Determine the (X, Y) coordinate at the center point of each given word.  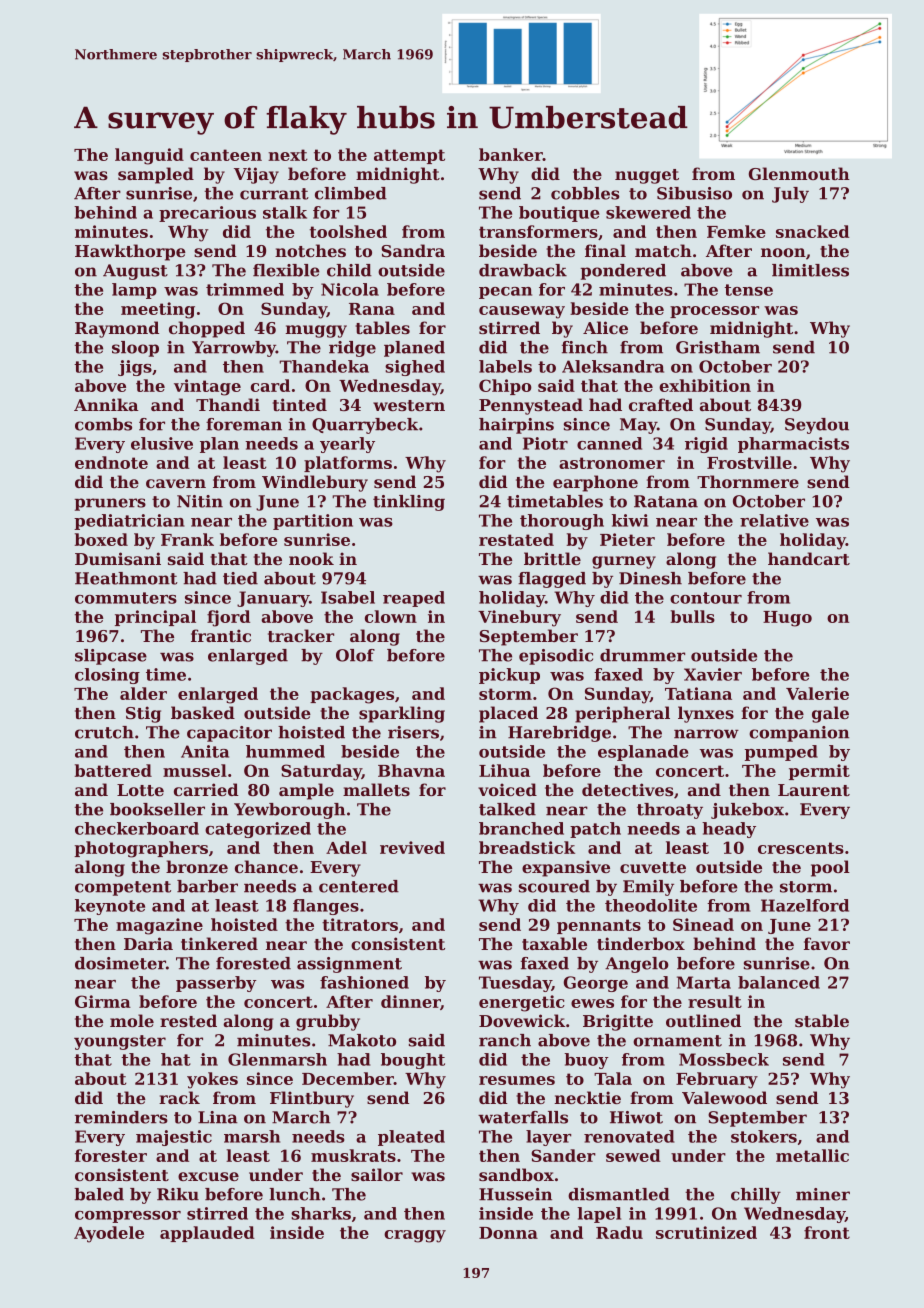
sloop (135, 349)
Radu (619, 1232)
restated (516, 539)
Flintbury (312, 1099)
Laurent (814, 790)
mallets (376, 789)
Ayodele (109, 1234)
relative (774, 520)
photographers (141, 849)
